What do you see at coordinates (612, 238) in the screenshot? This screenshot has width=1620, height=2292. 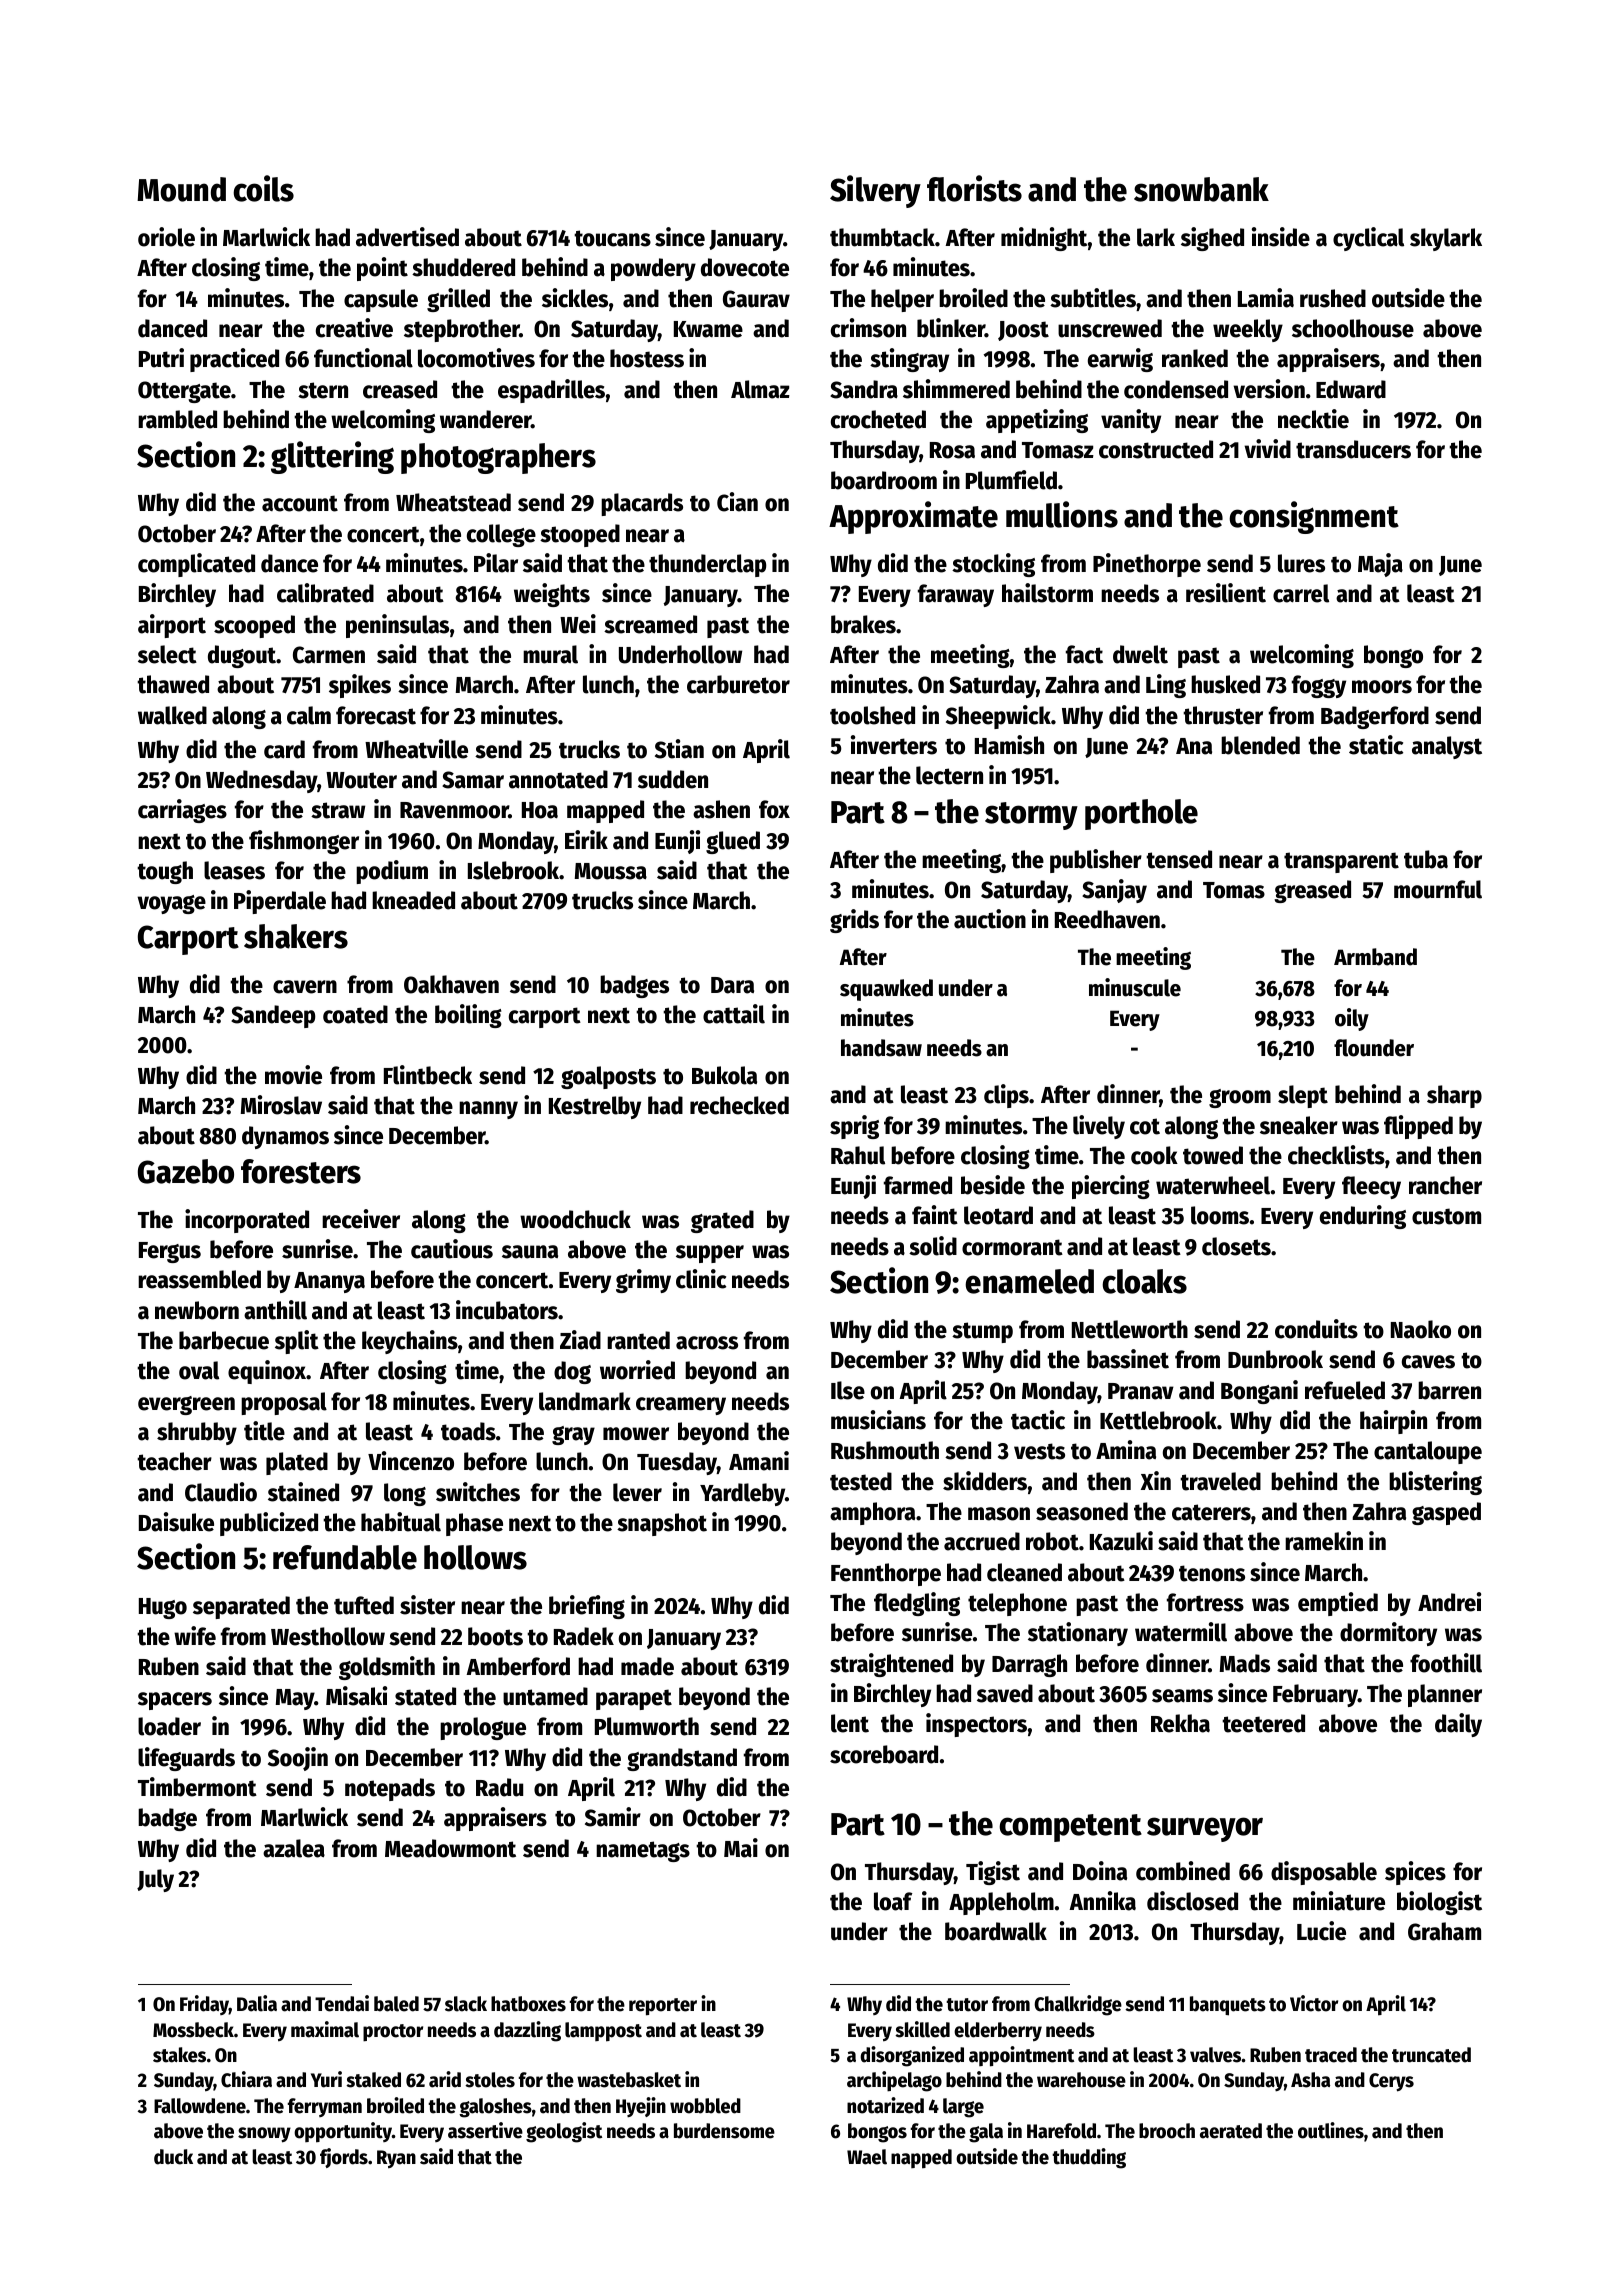 I see `toucans` at bounding box center [612, 238].
